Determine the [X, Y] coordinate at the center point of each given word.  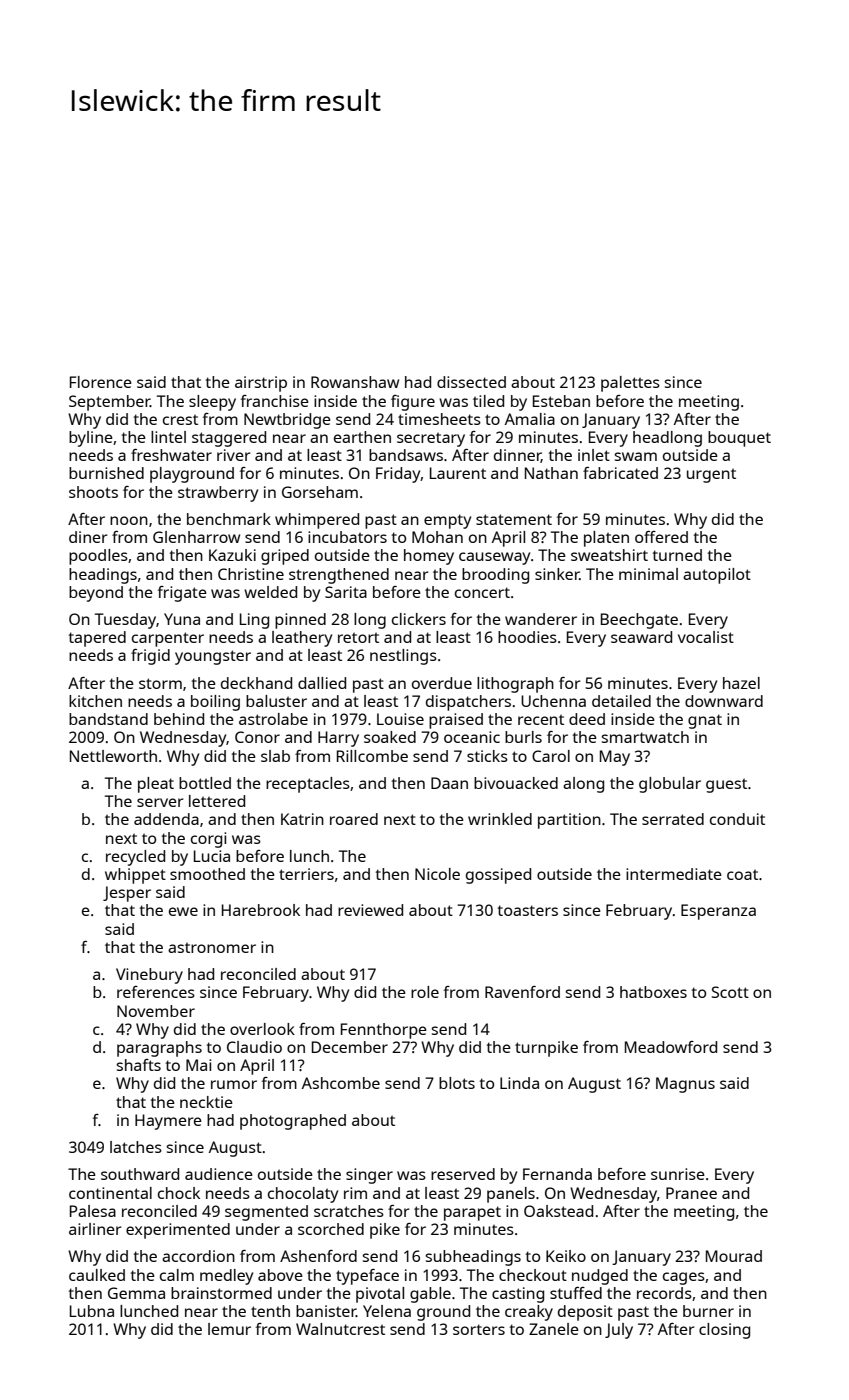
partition [569, 821]
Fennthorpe [384, 1031]
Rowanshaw [355, 382]
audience [219, 1174]
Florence [101, 382]
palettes [630, 384]
